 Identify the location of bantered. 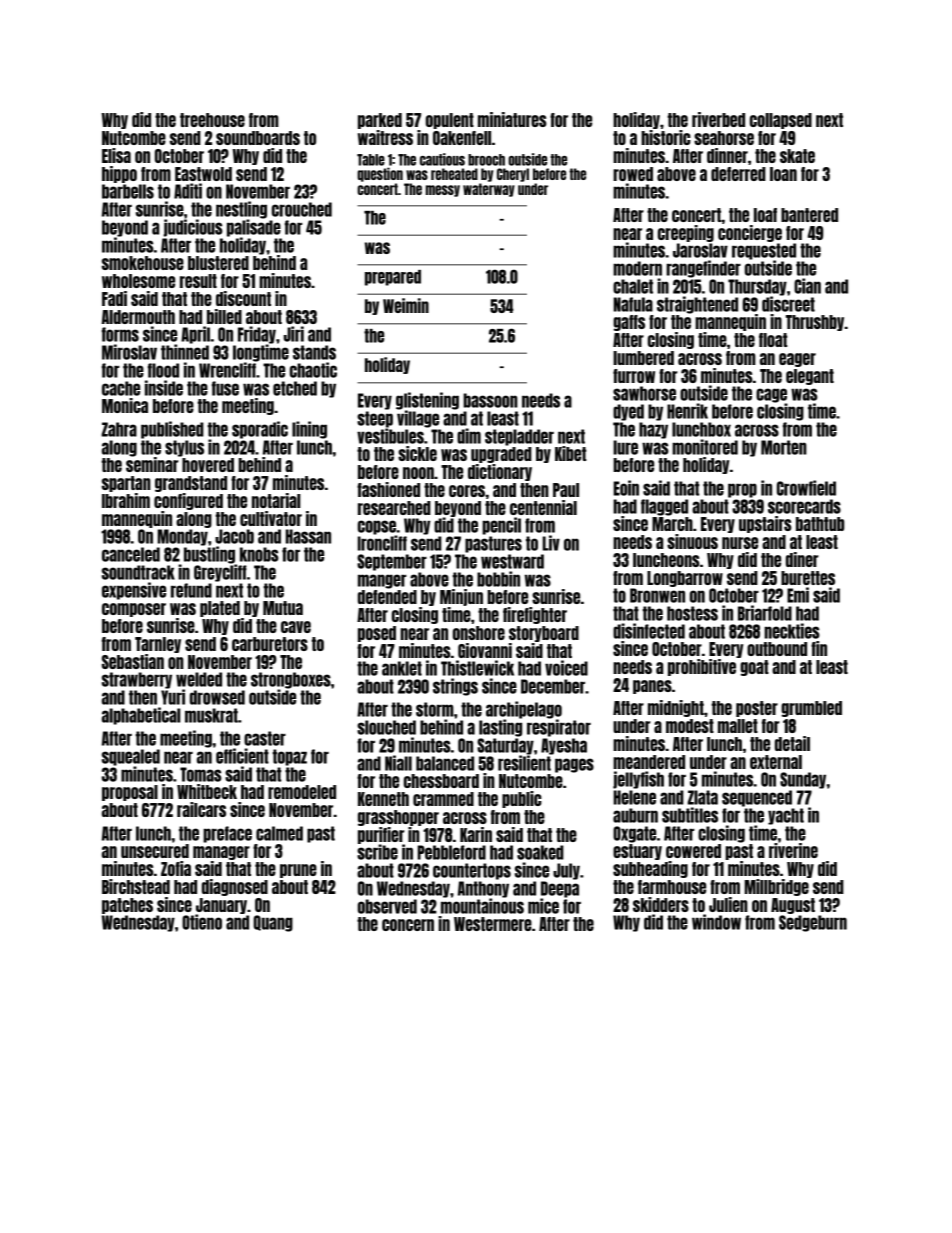
(809, 215).
